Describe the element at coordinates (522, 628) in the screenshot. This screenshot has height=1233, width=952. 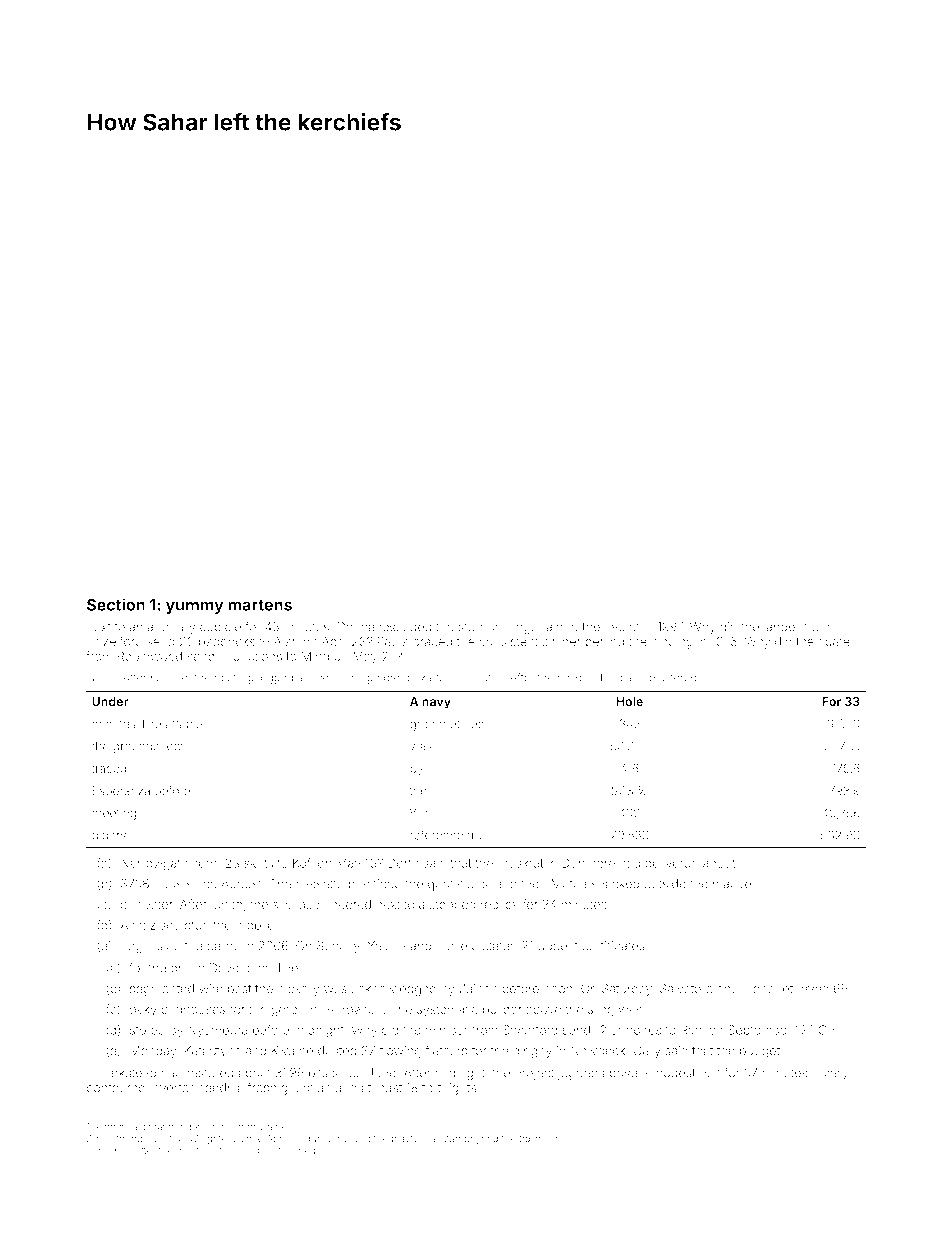
I see `hanger` at that location.
